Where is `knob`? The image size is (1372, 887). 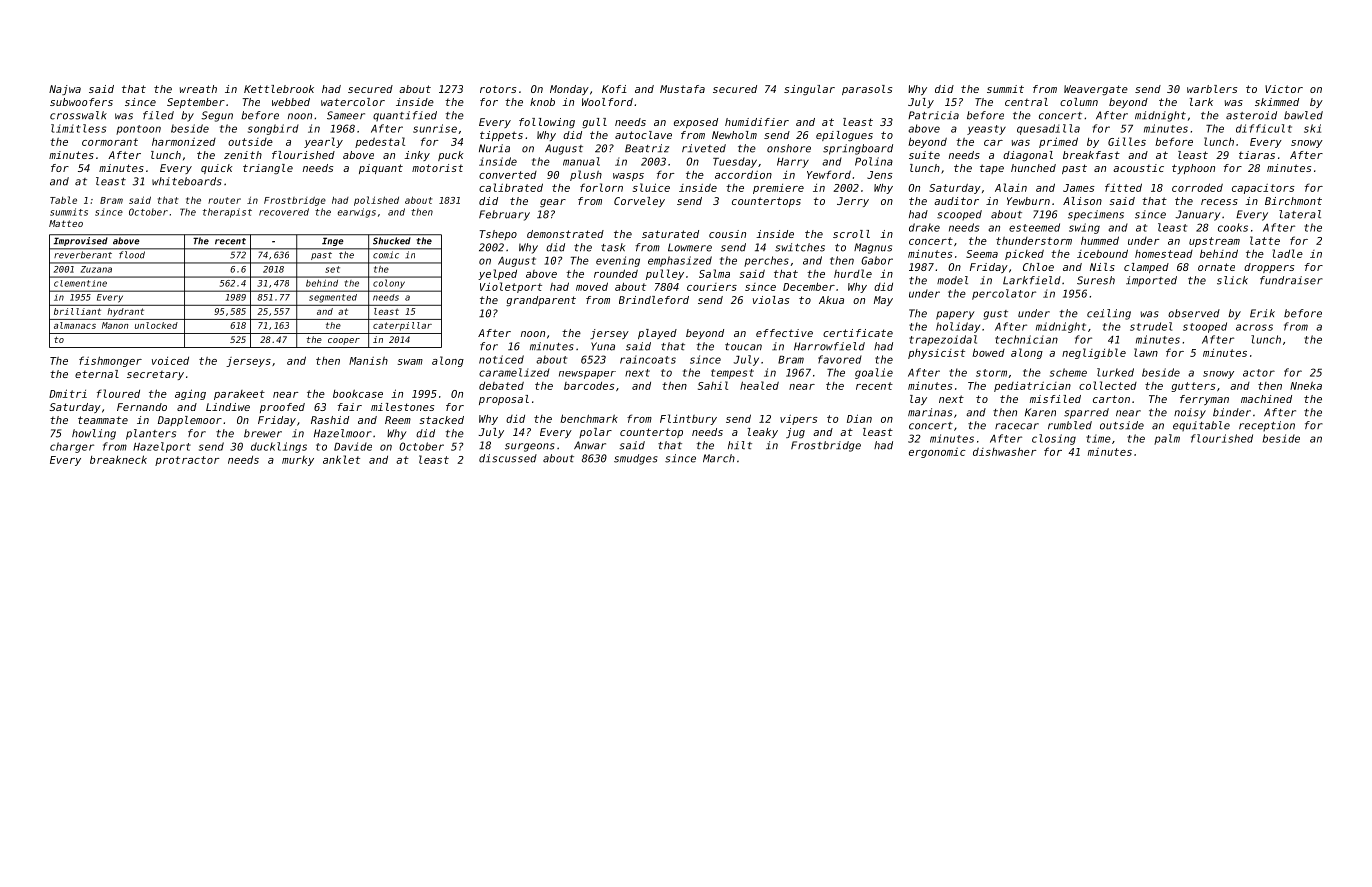
knob is located at coordinates (542, 102).
